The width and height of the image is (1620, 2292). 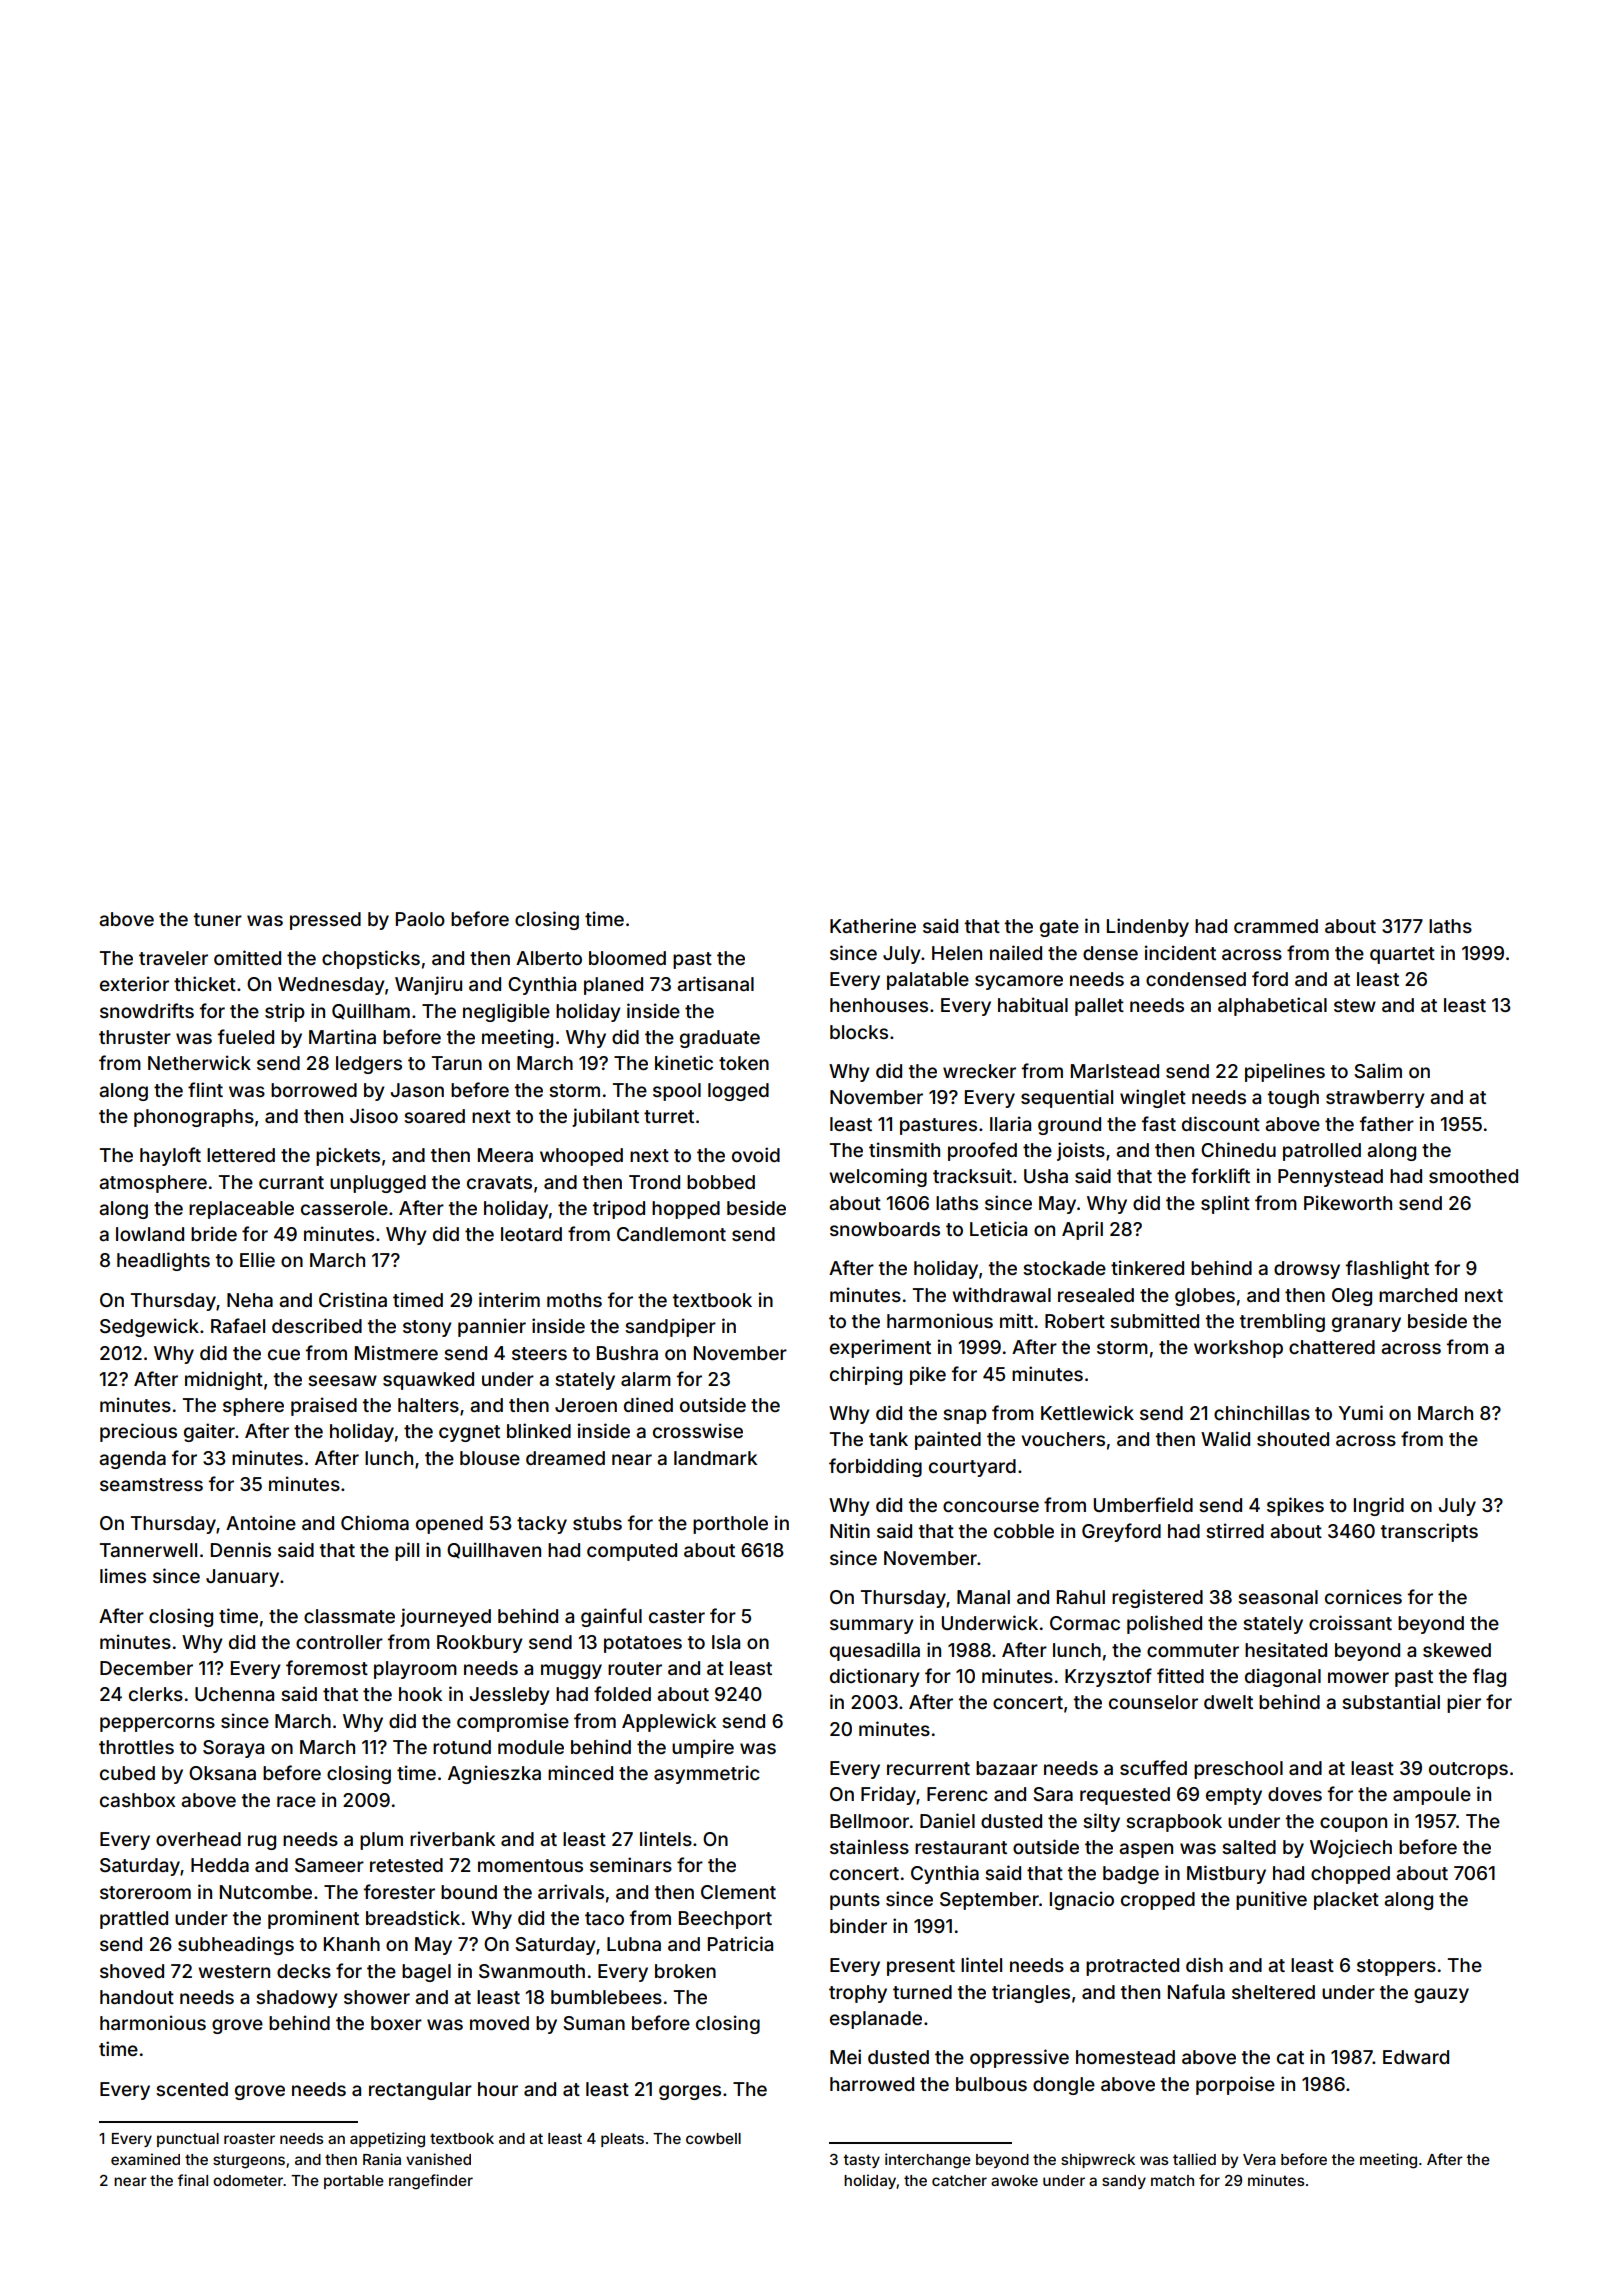 I want to click on diagonal, so click(x=1283, y=1677).
